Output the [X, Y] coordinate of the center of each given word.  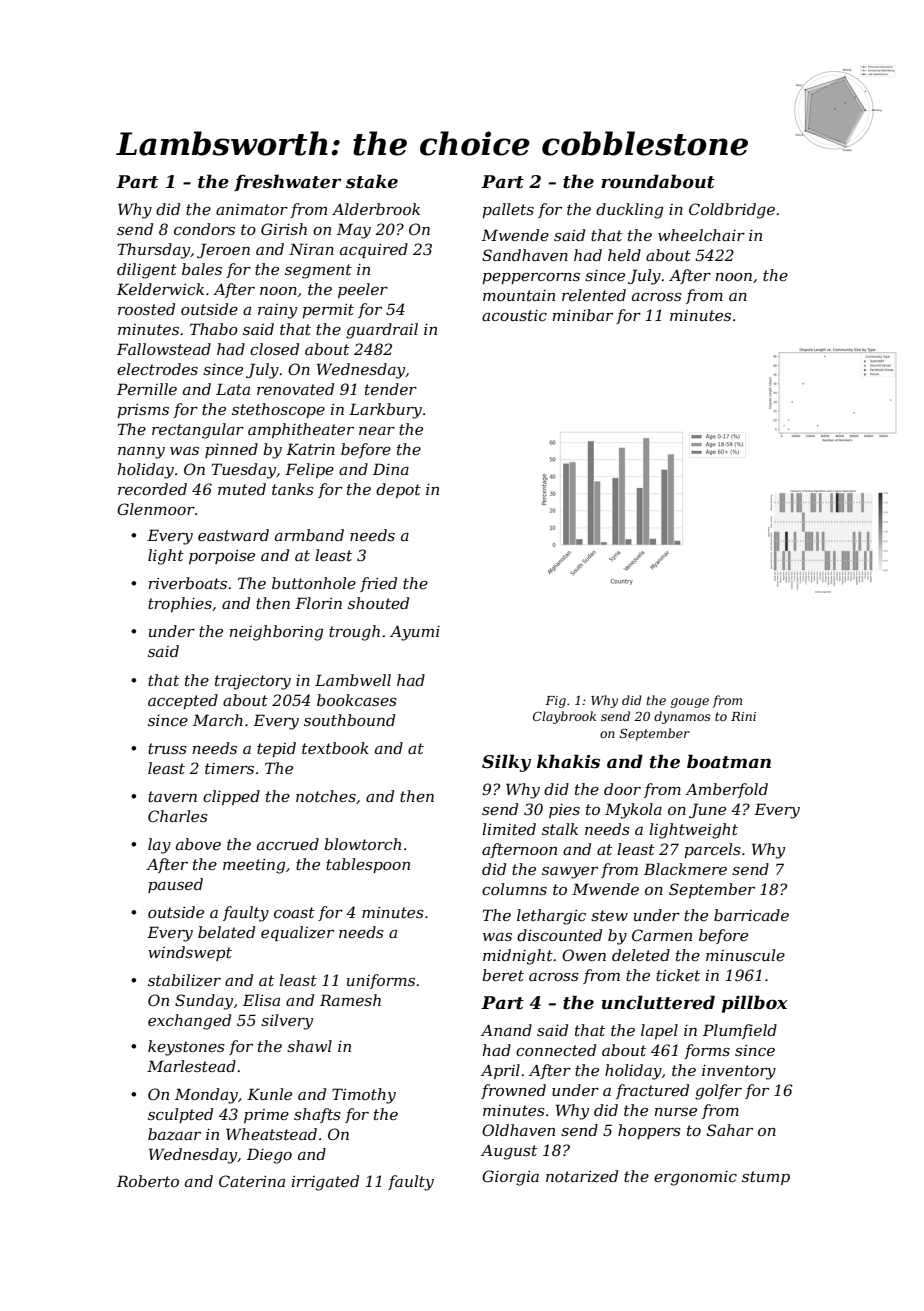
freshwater [287, 182]
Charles [178, 816]
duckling [629, 211]
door [622, 789]
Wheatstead [271, 1134]
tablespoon [368, 865]
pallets [508, 210]
